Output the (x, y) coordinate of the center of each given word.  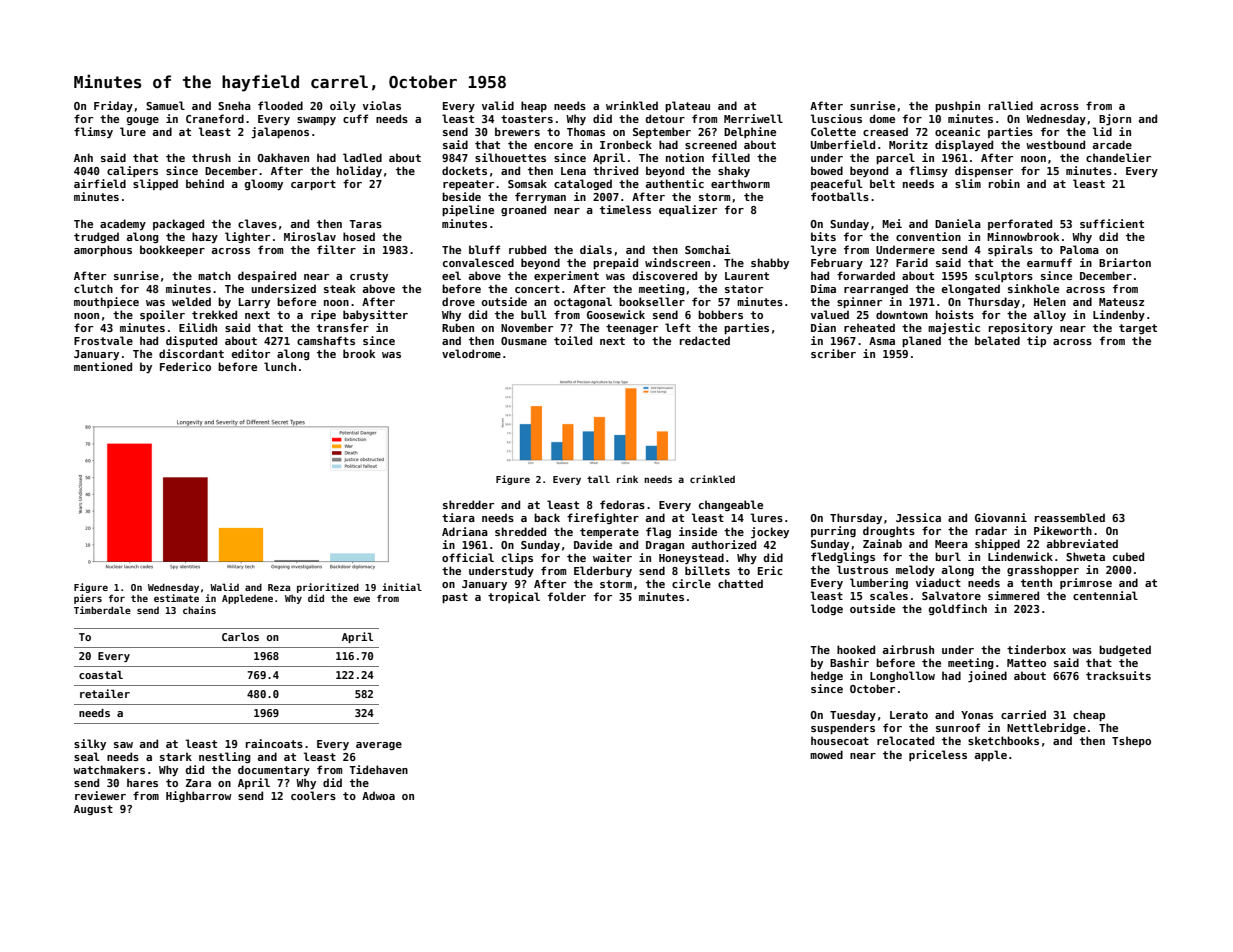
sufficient (1112, 223)
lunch (280, 366)
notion (685, 157)
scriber (833, 353)
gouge (143, 121)
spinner (859, 302)
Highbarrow (198, 796)
